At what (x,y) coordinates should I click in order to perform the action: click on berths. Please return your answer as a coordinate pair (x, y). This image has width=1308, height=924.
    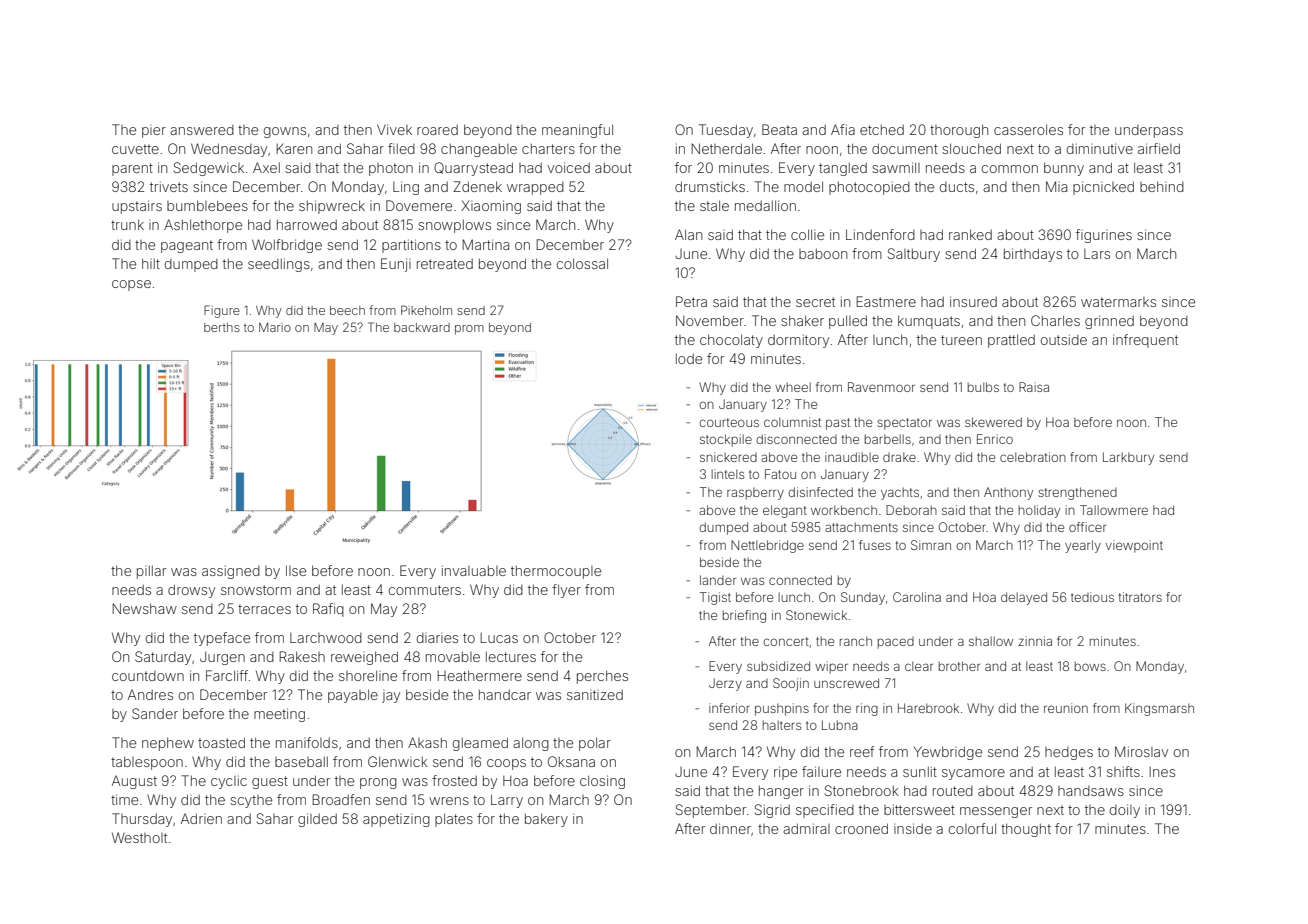
    Looking at the image, I should click on (222, 327).
